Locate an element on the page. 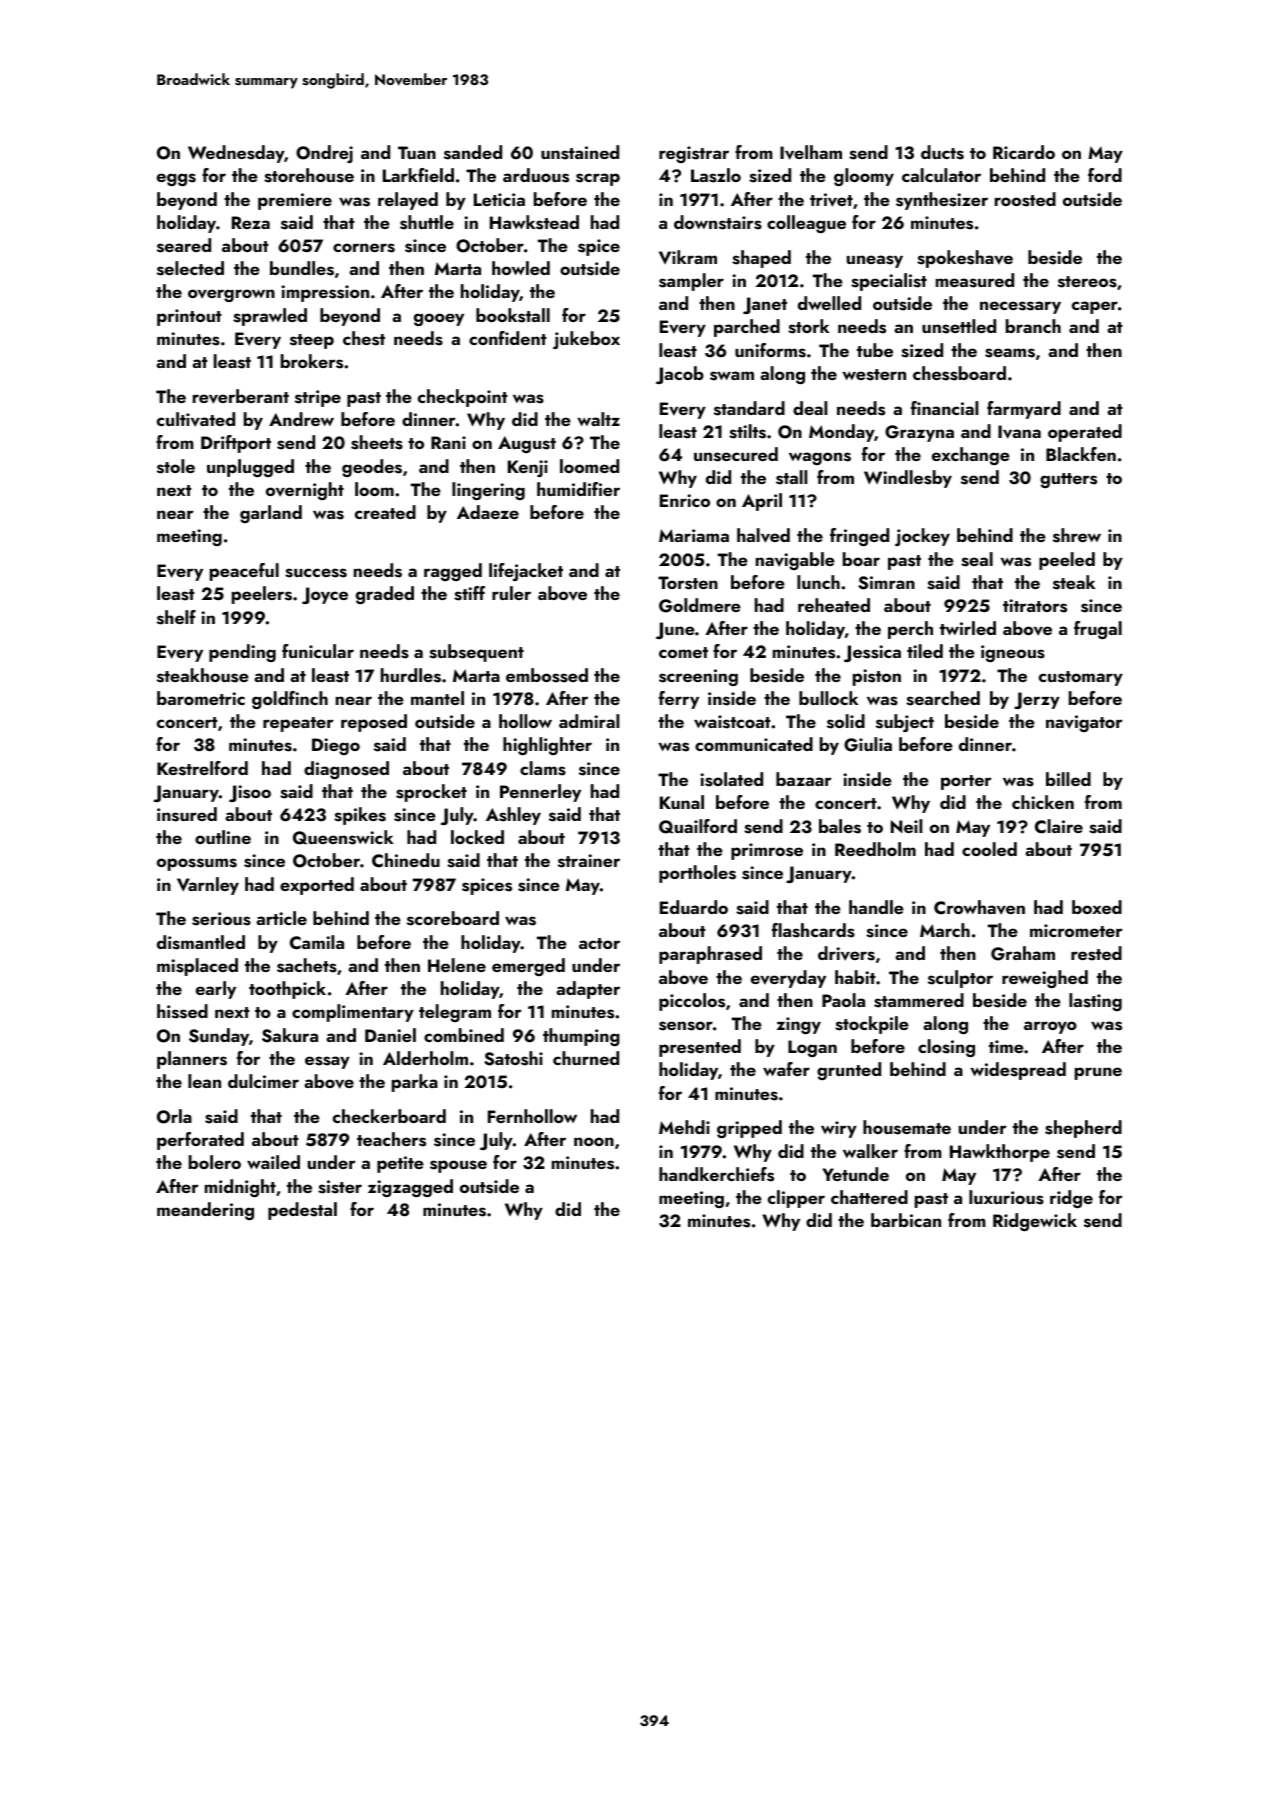 This document has height=1809, width=1279. Neil is located at coordinates (906, 826).
